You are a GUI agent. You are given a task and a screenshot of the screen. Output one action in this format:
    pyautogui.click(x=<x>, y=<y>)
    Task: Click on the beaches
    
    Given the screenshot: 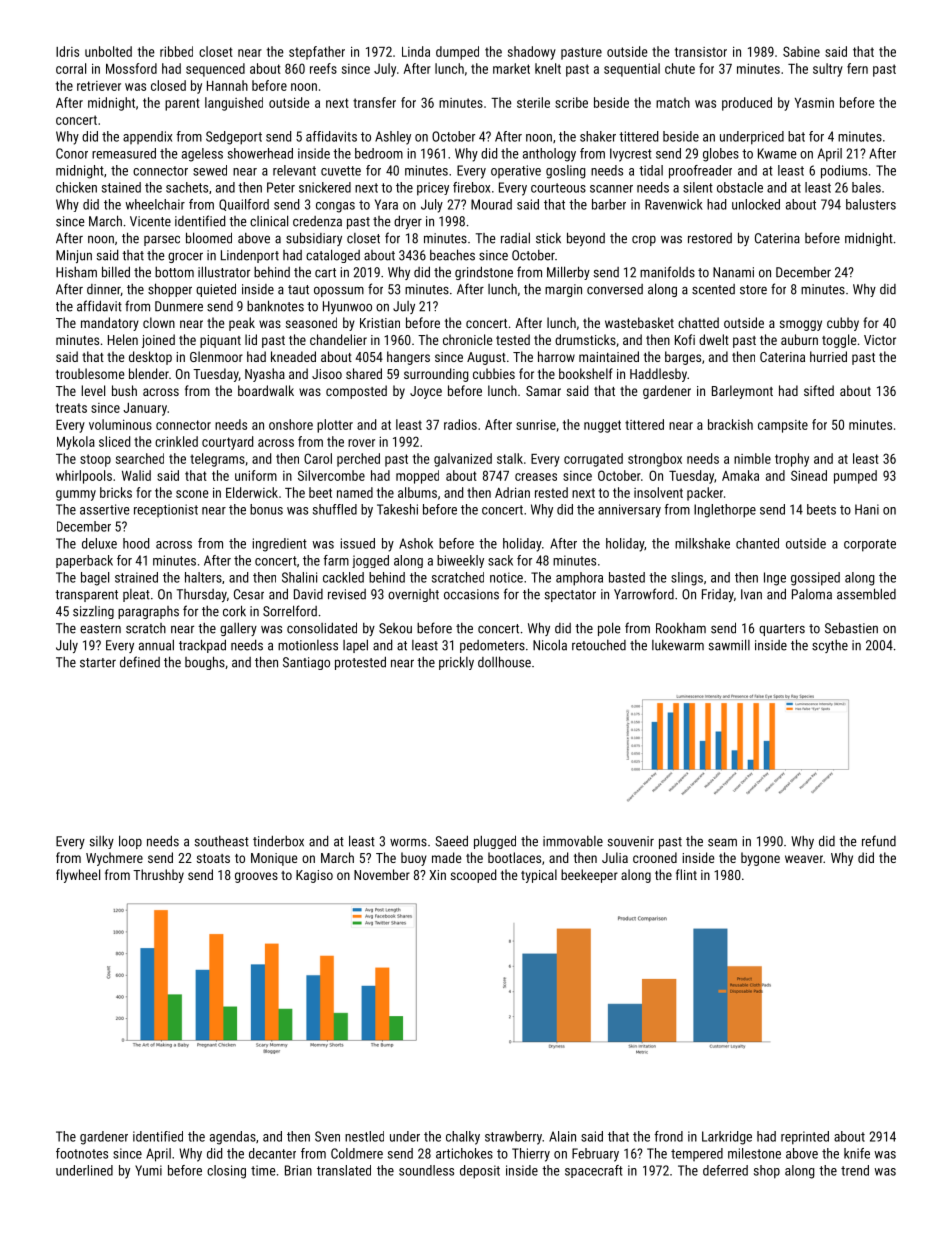 What is the action you would take?
    pyautogui.click(x=452, y=255)
